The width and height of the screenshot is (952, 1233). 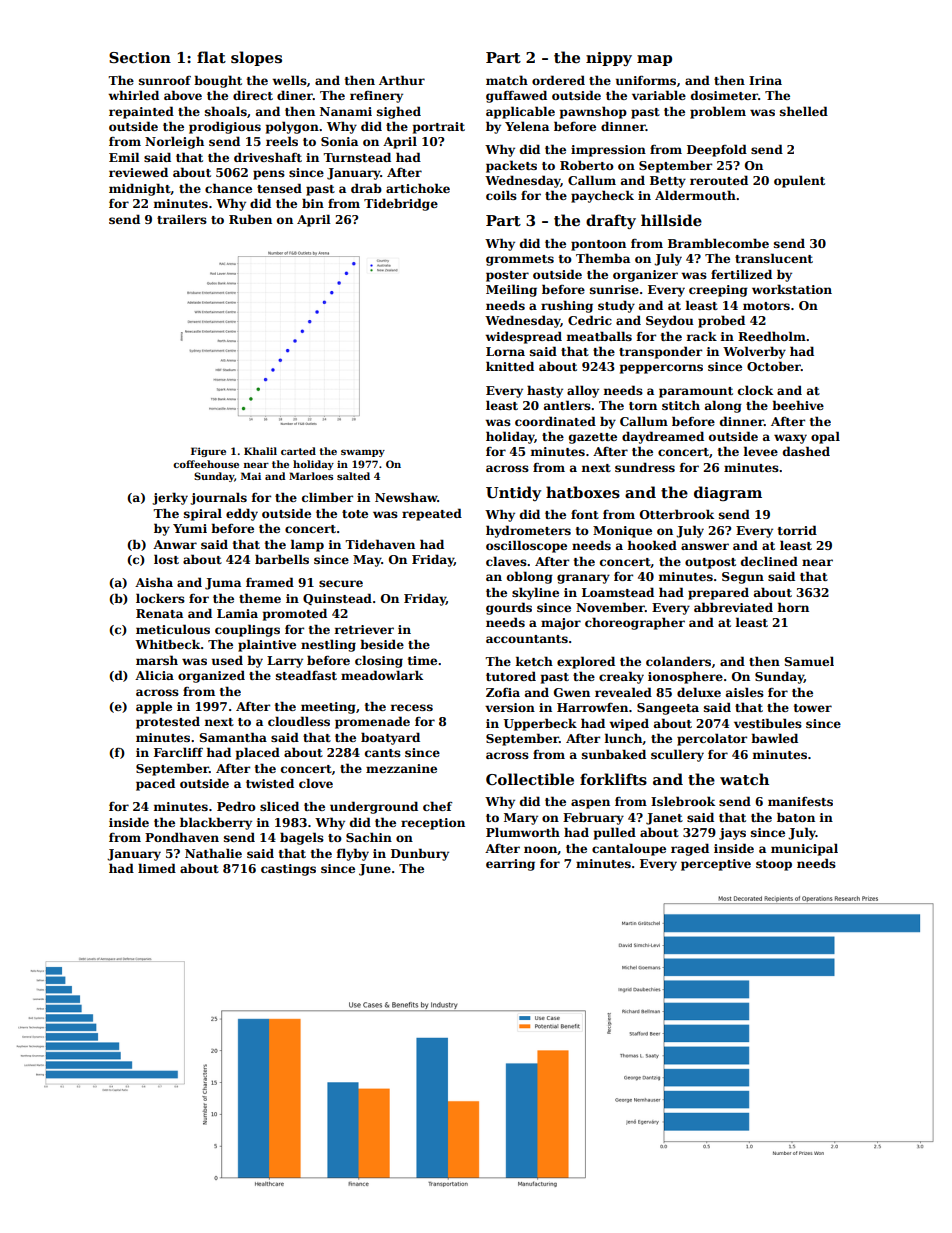 What do you see at coordinates (155, 784) in the screenshot?
I see `paced` at bounding box center [155, 784].
